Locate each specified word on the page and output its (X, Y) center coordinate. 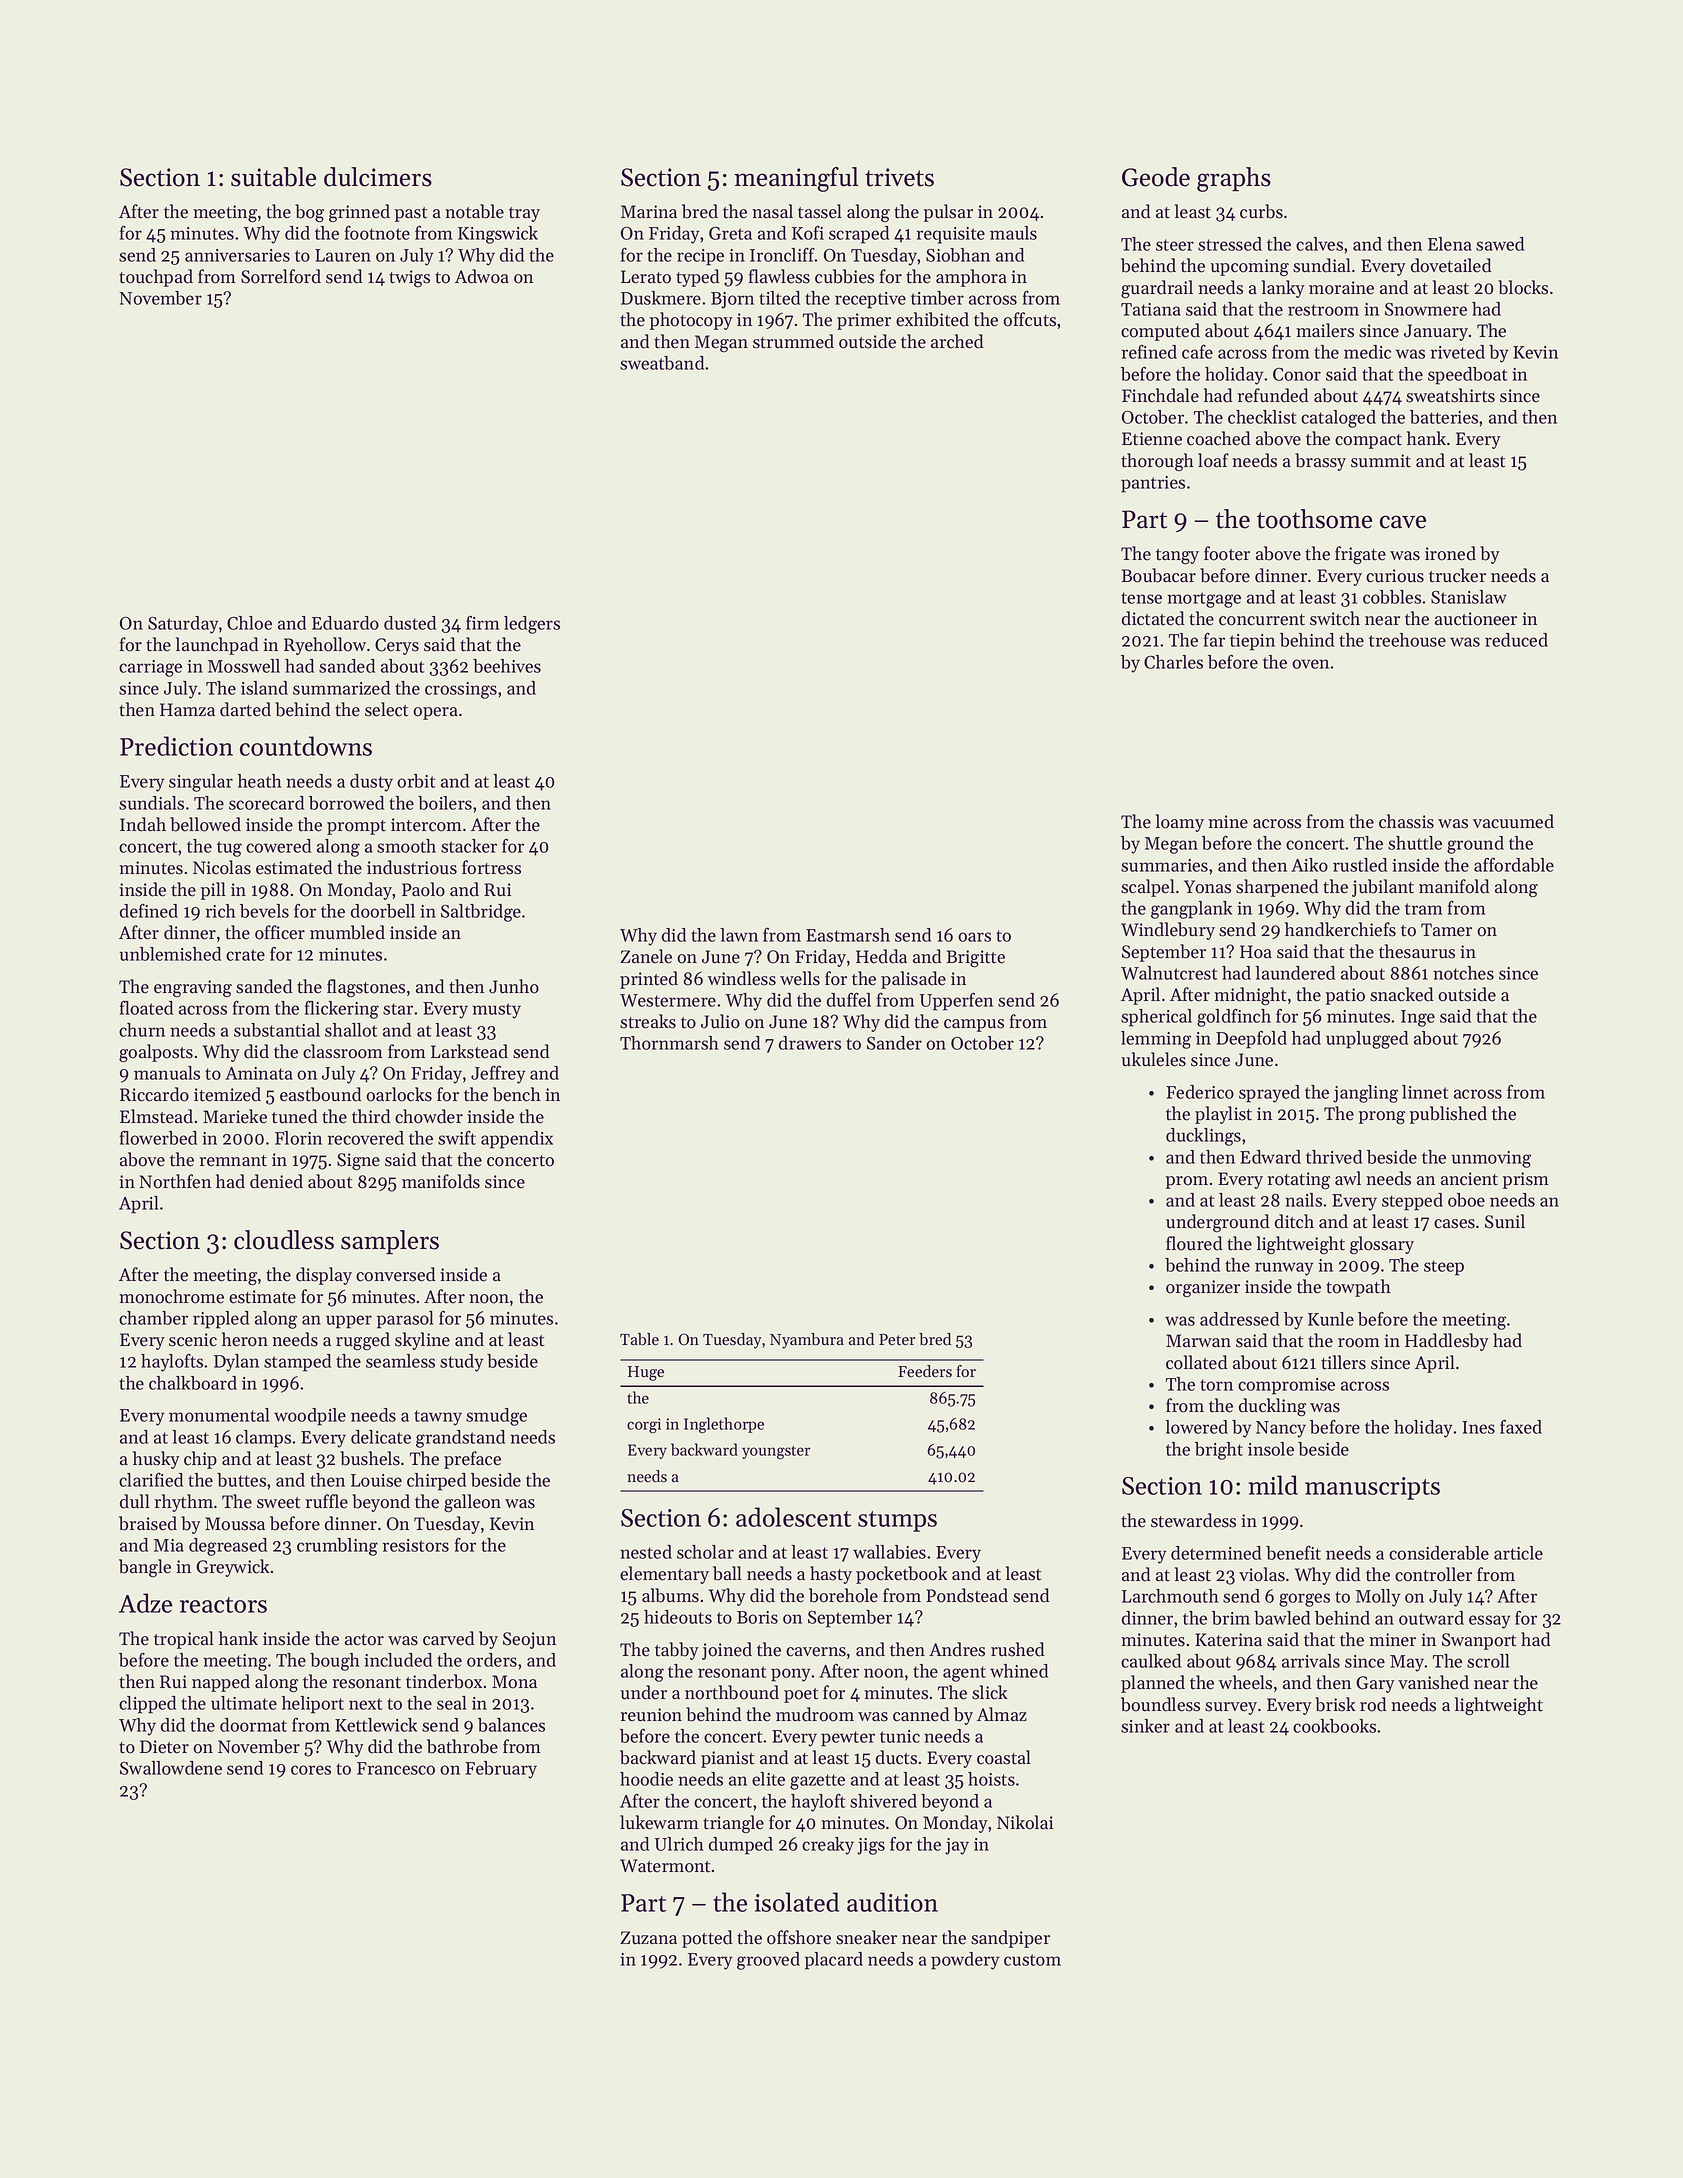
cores (311, 1770)
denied (276, 1181)
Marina (649, 211)
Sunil (1505, 1221)
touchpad (156, 278)
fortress (491, 867)
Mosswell (244, 666)
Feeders (925, 1371)
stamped (297, 1363)
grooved (768, 1961)
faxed (1521, 1426)
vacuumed (1513, 821)
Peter (897, 1340)
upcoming (1249, 268)
